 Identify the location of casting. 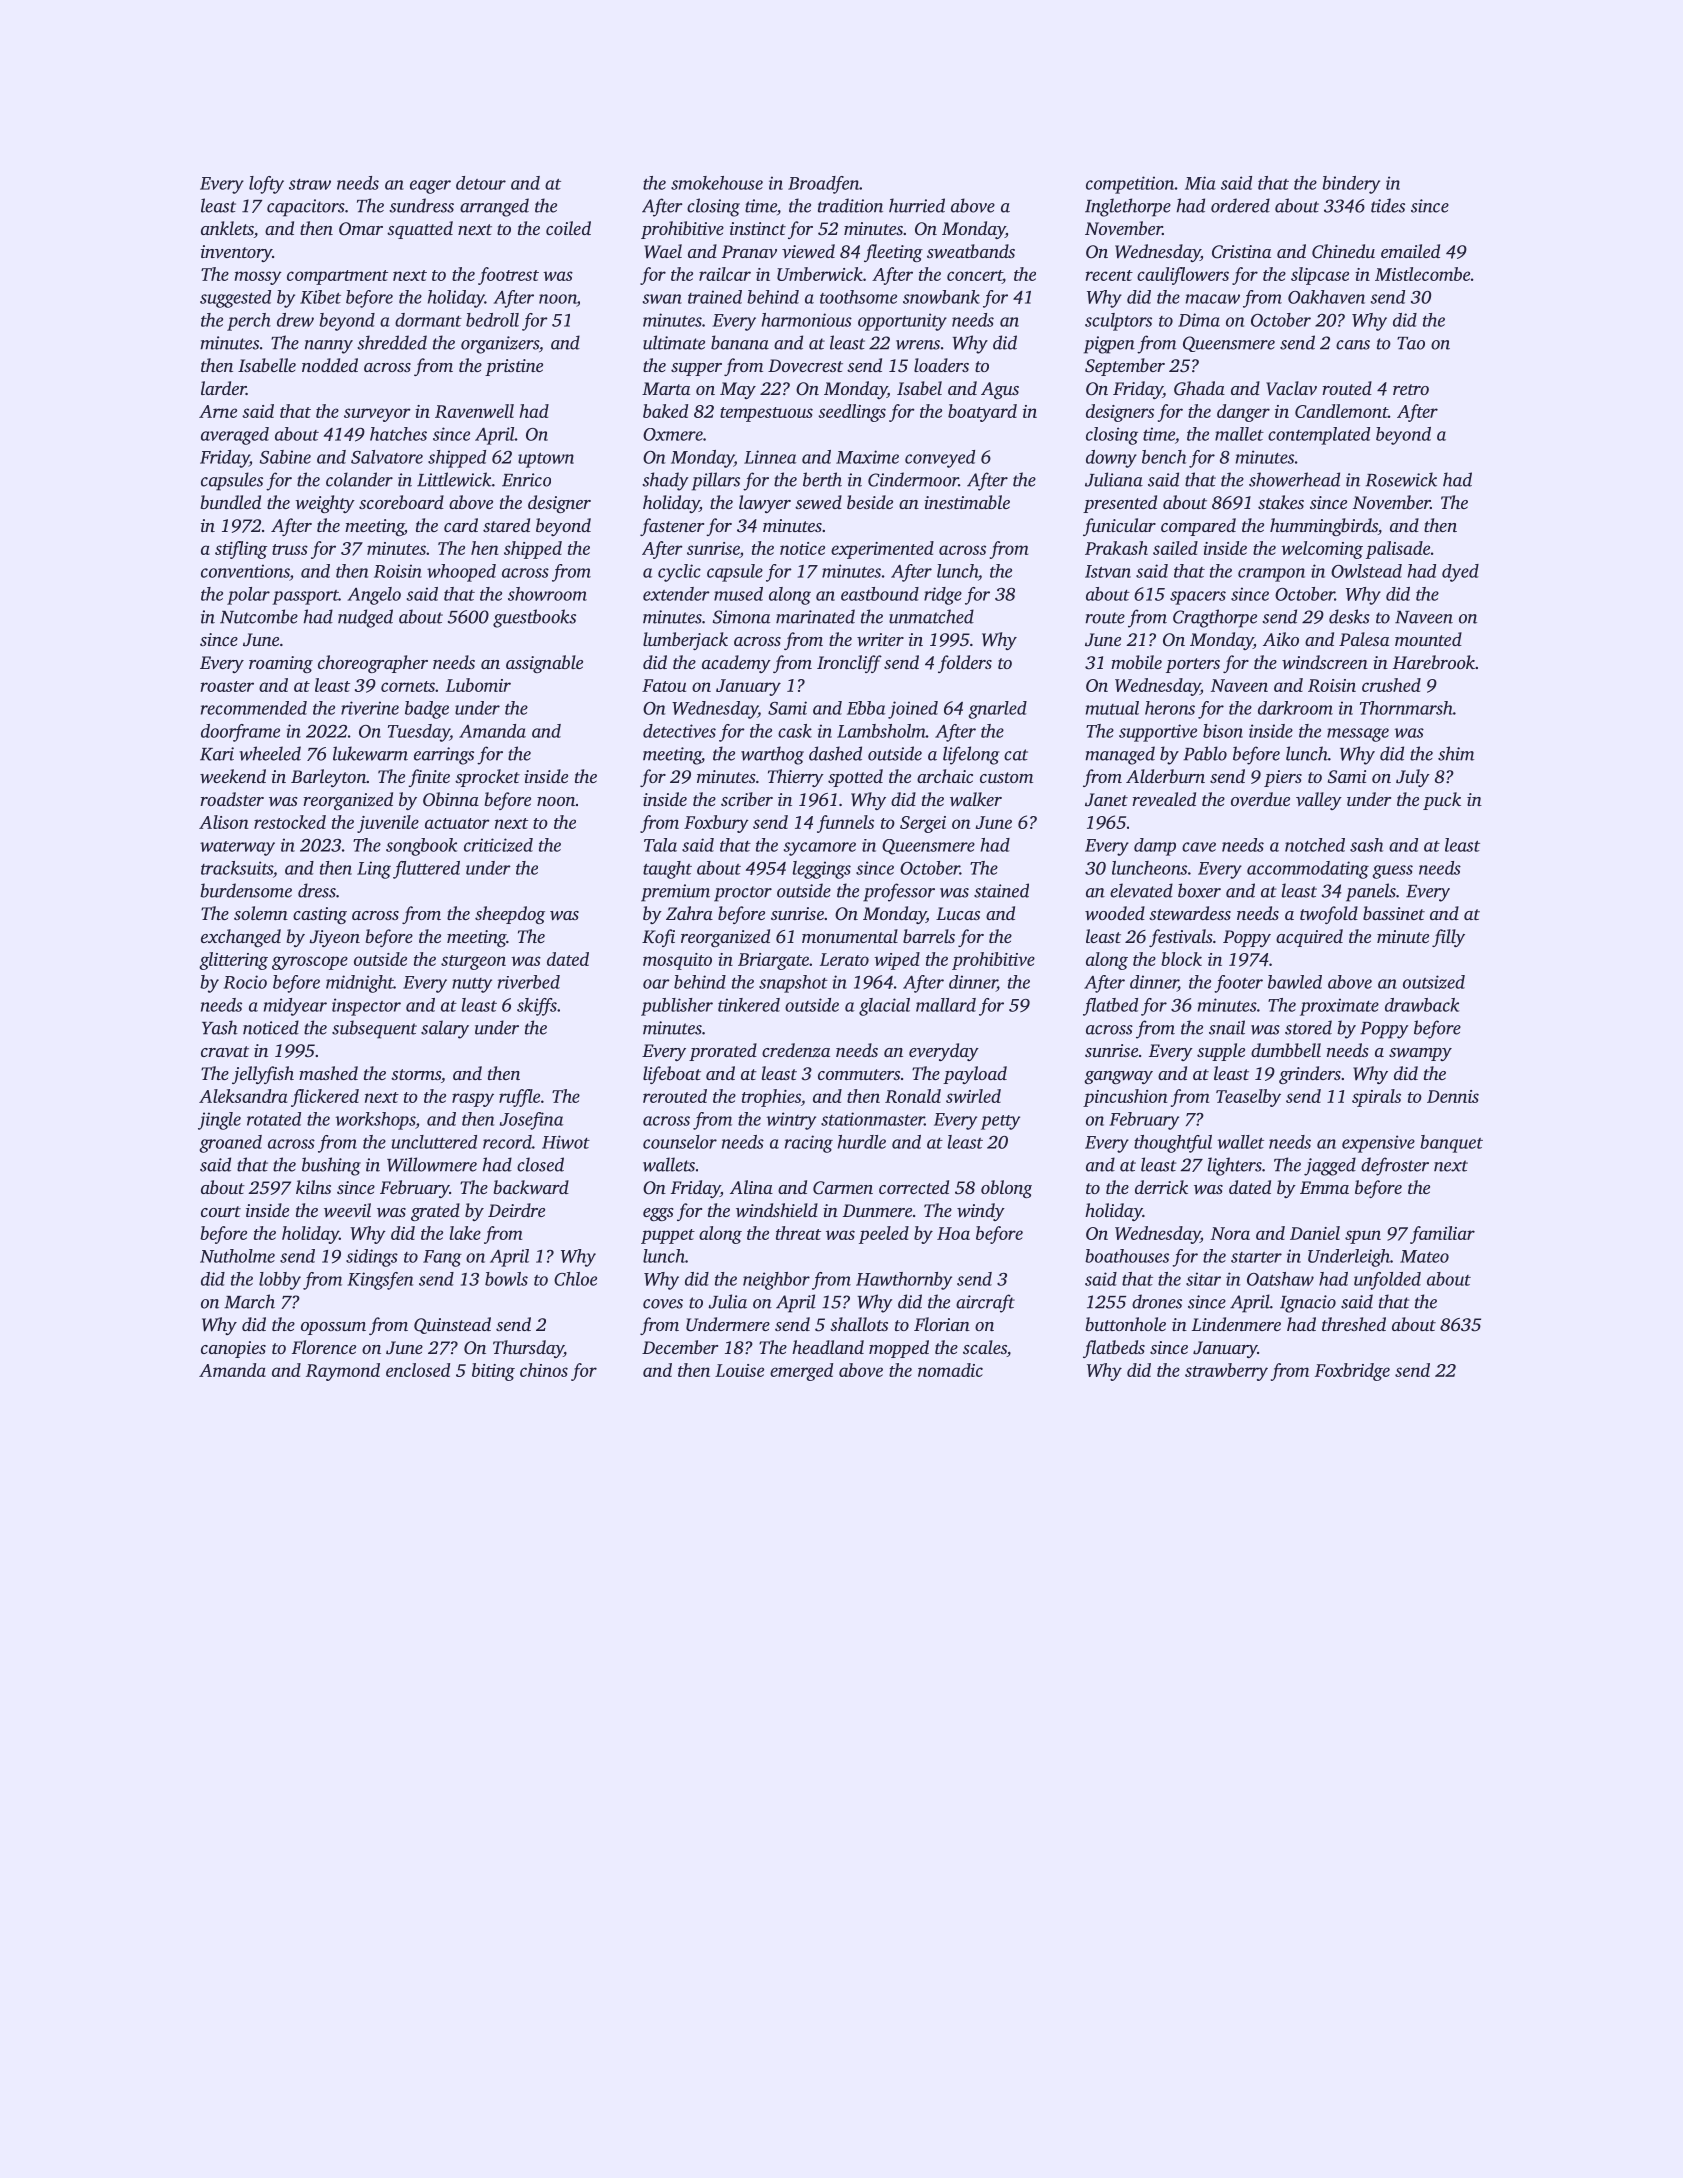
(320, 915).
